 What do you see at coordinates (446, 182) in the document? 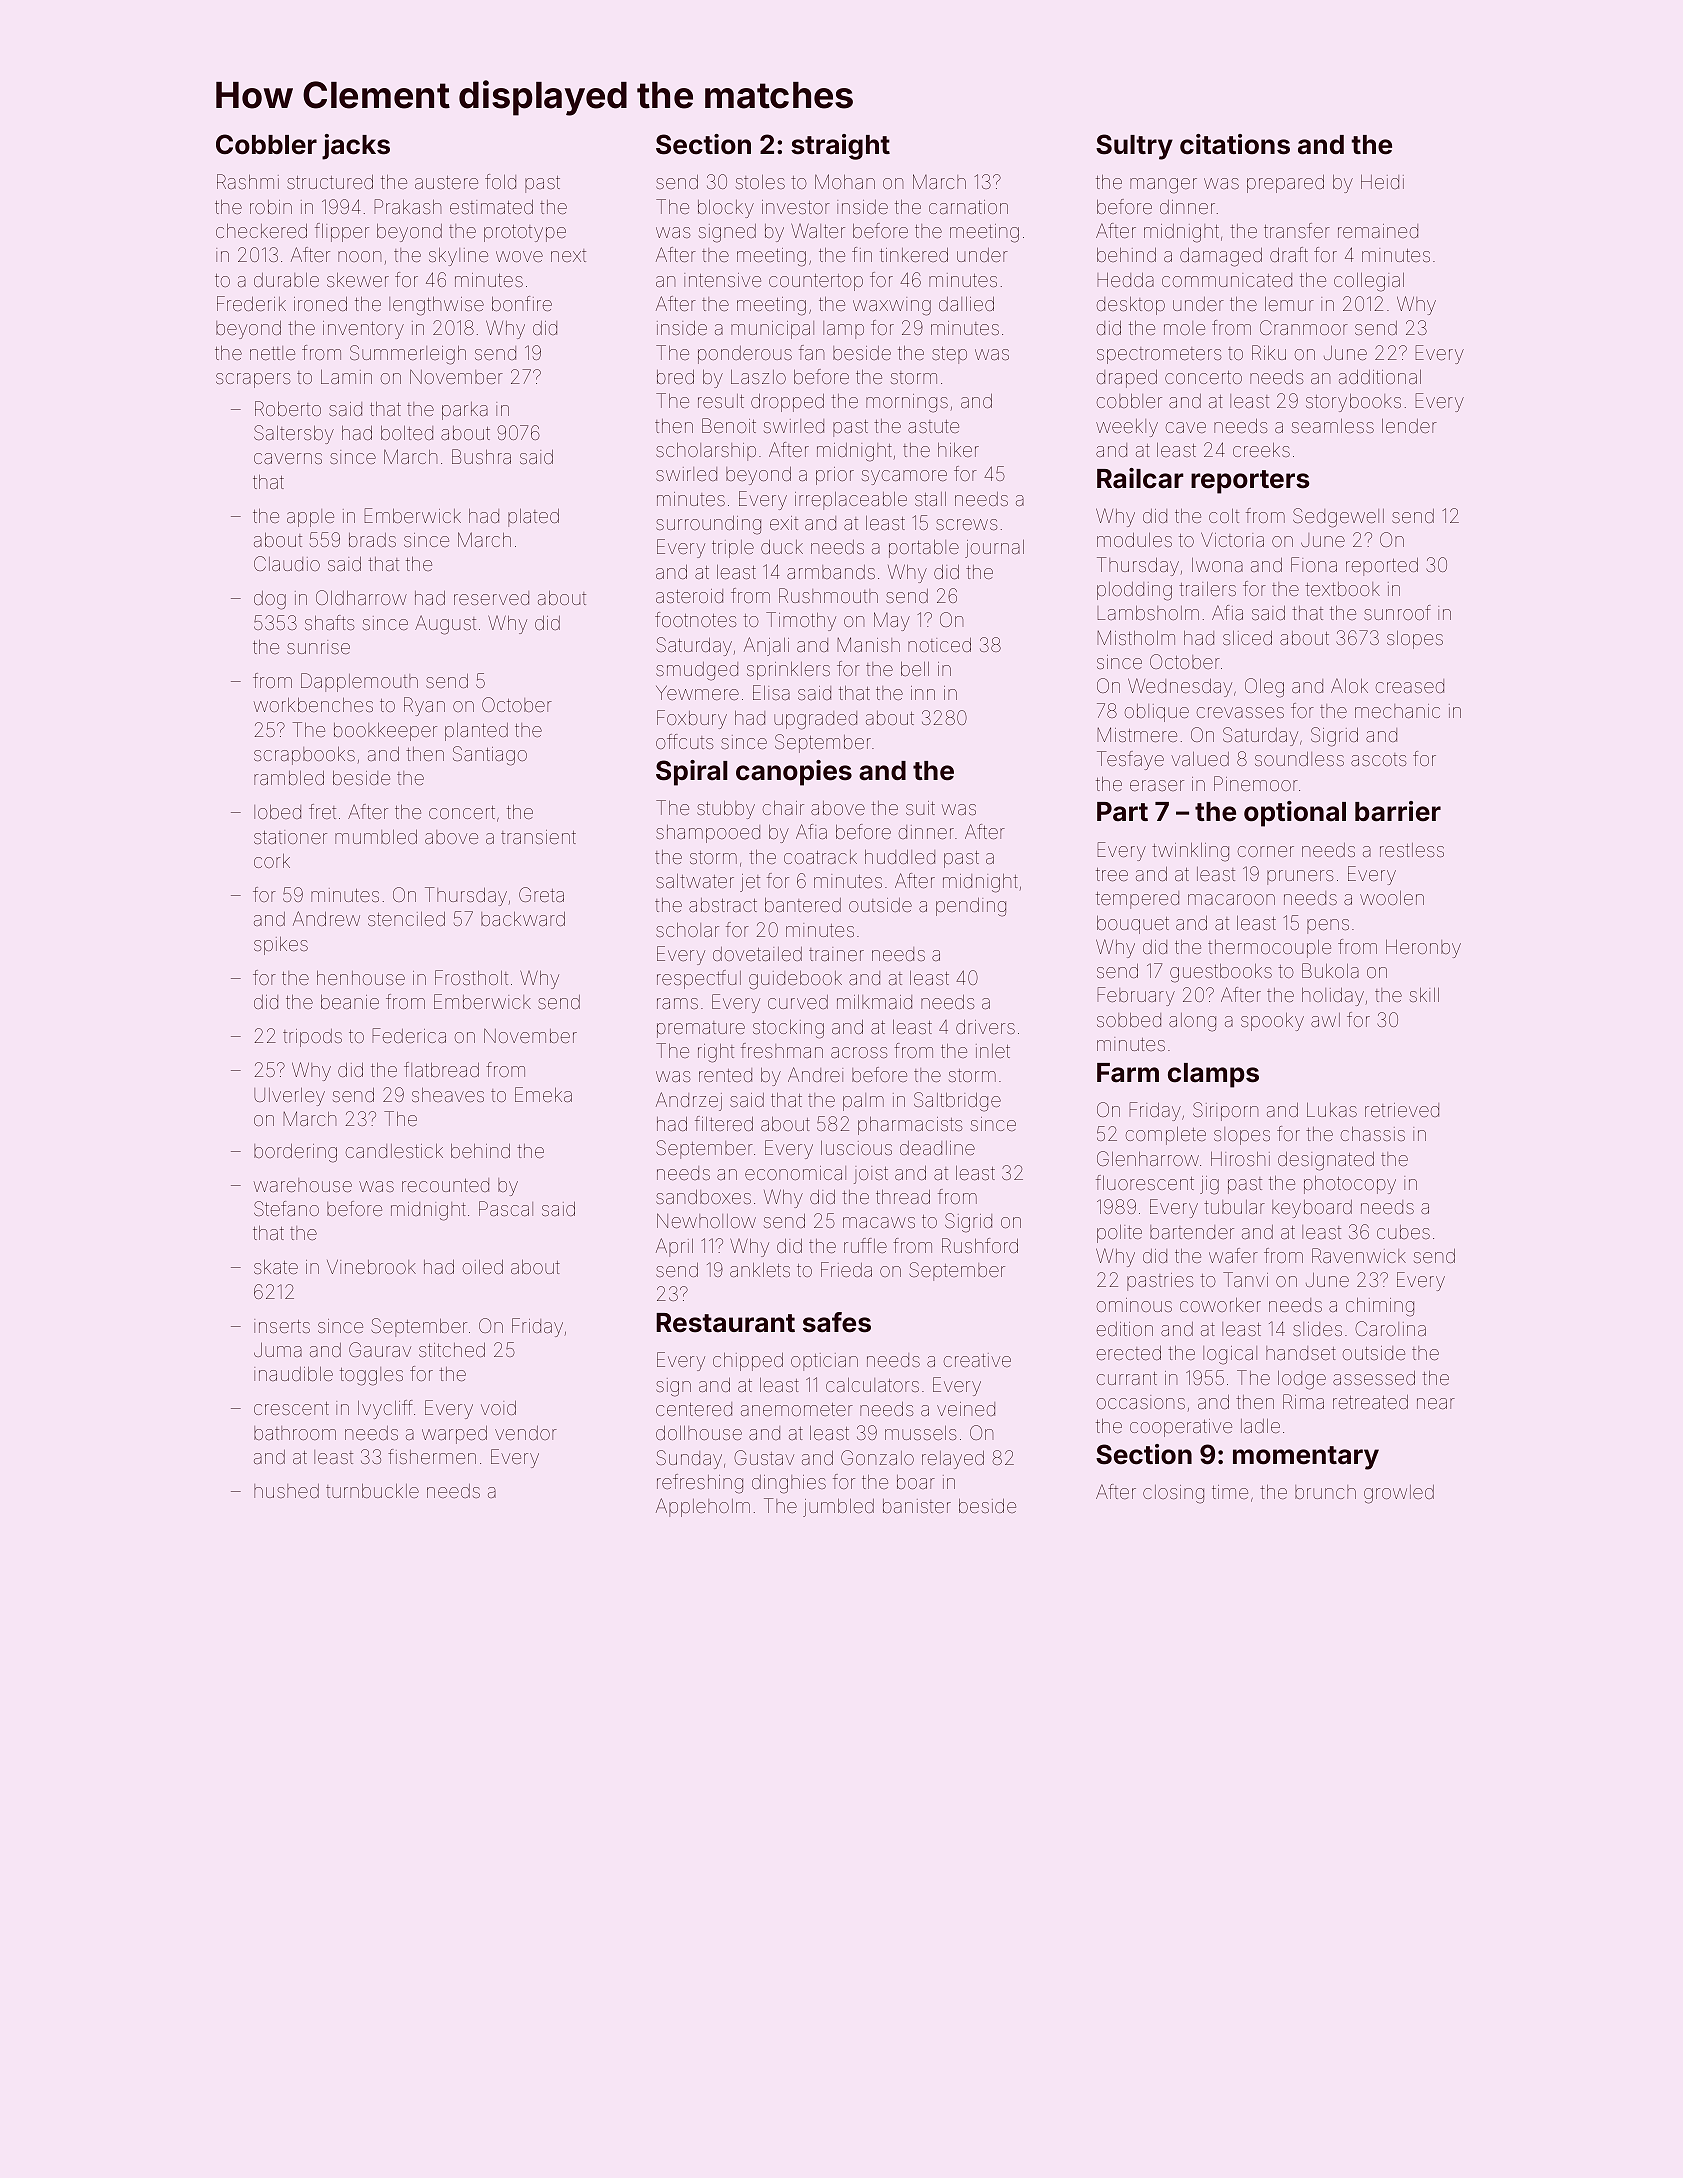
I see `austere` at bounding box center [446, 182].
